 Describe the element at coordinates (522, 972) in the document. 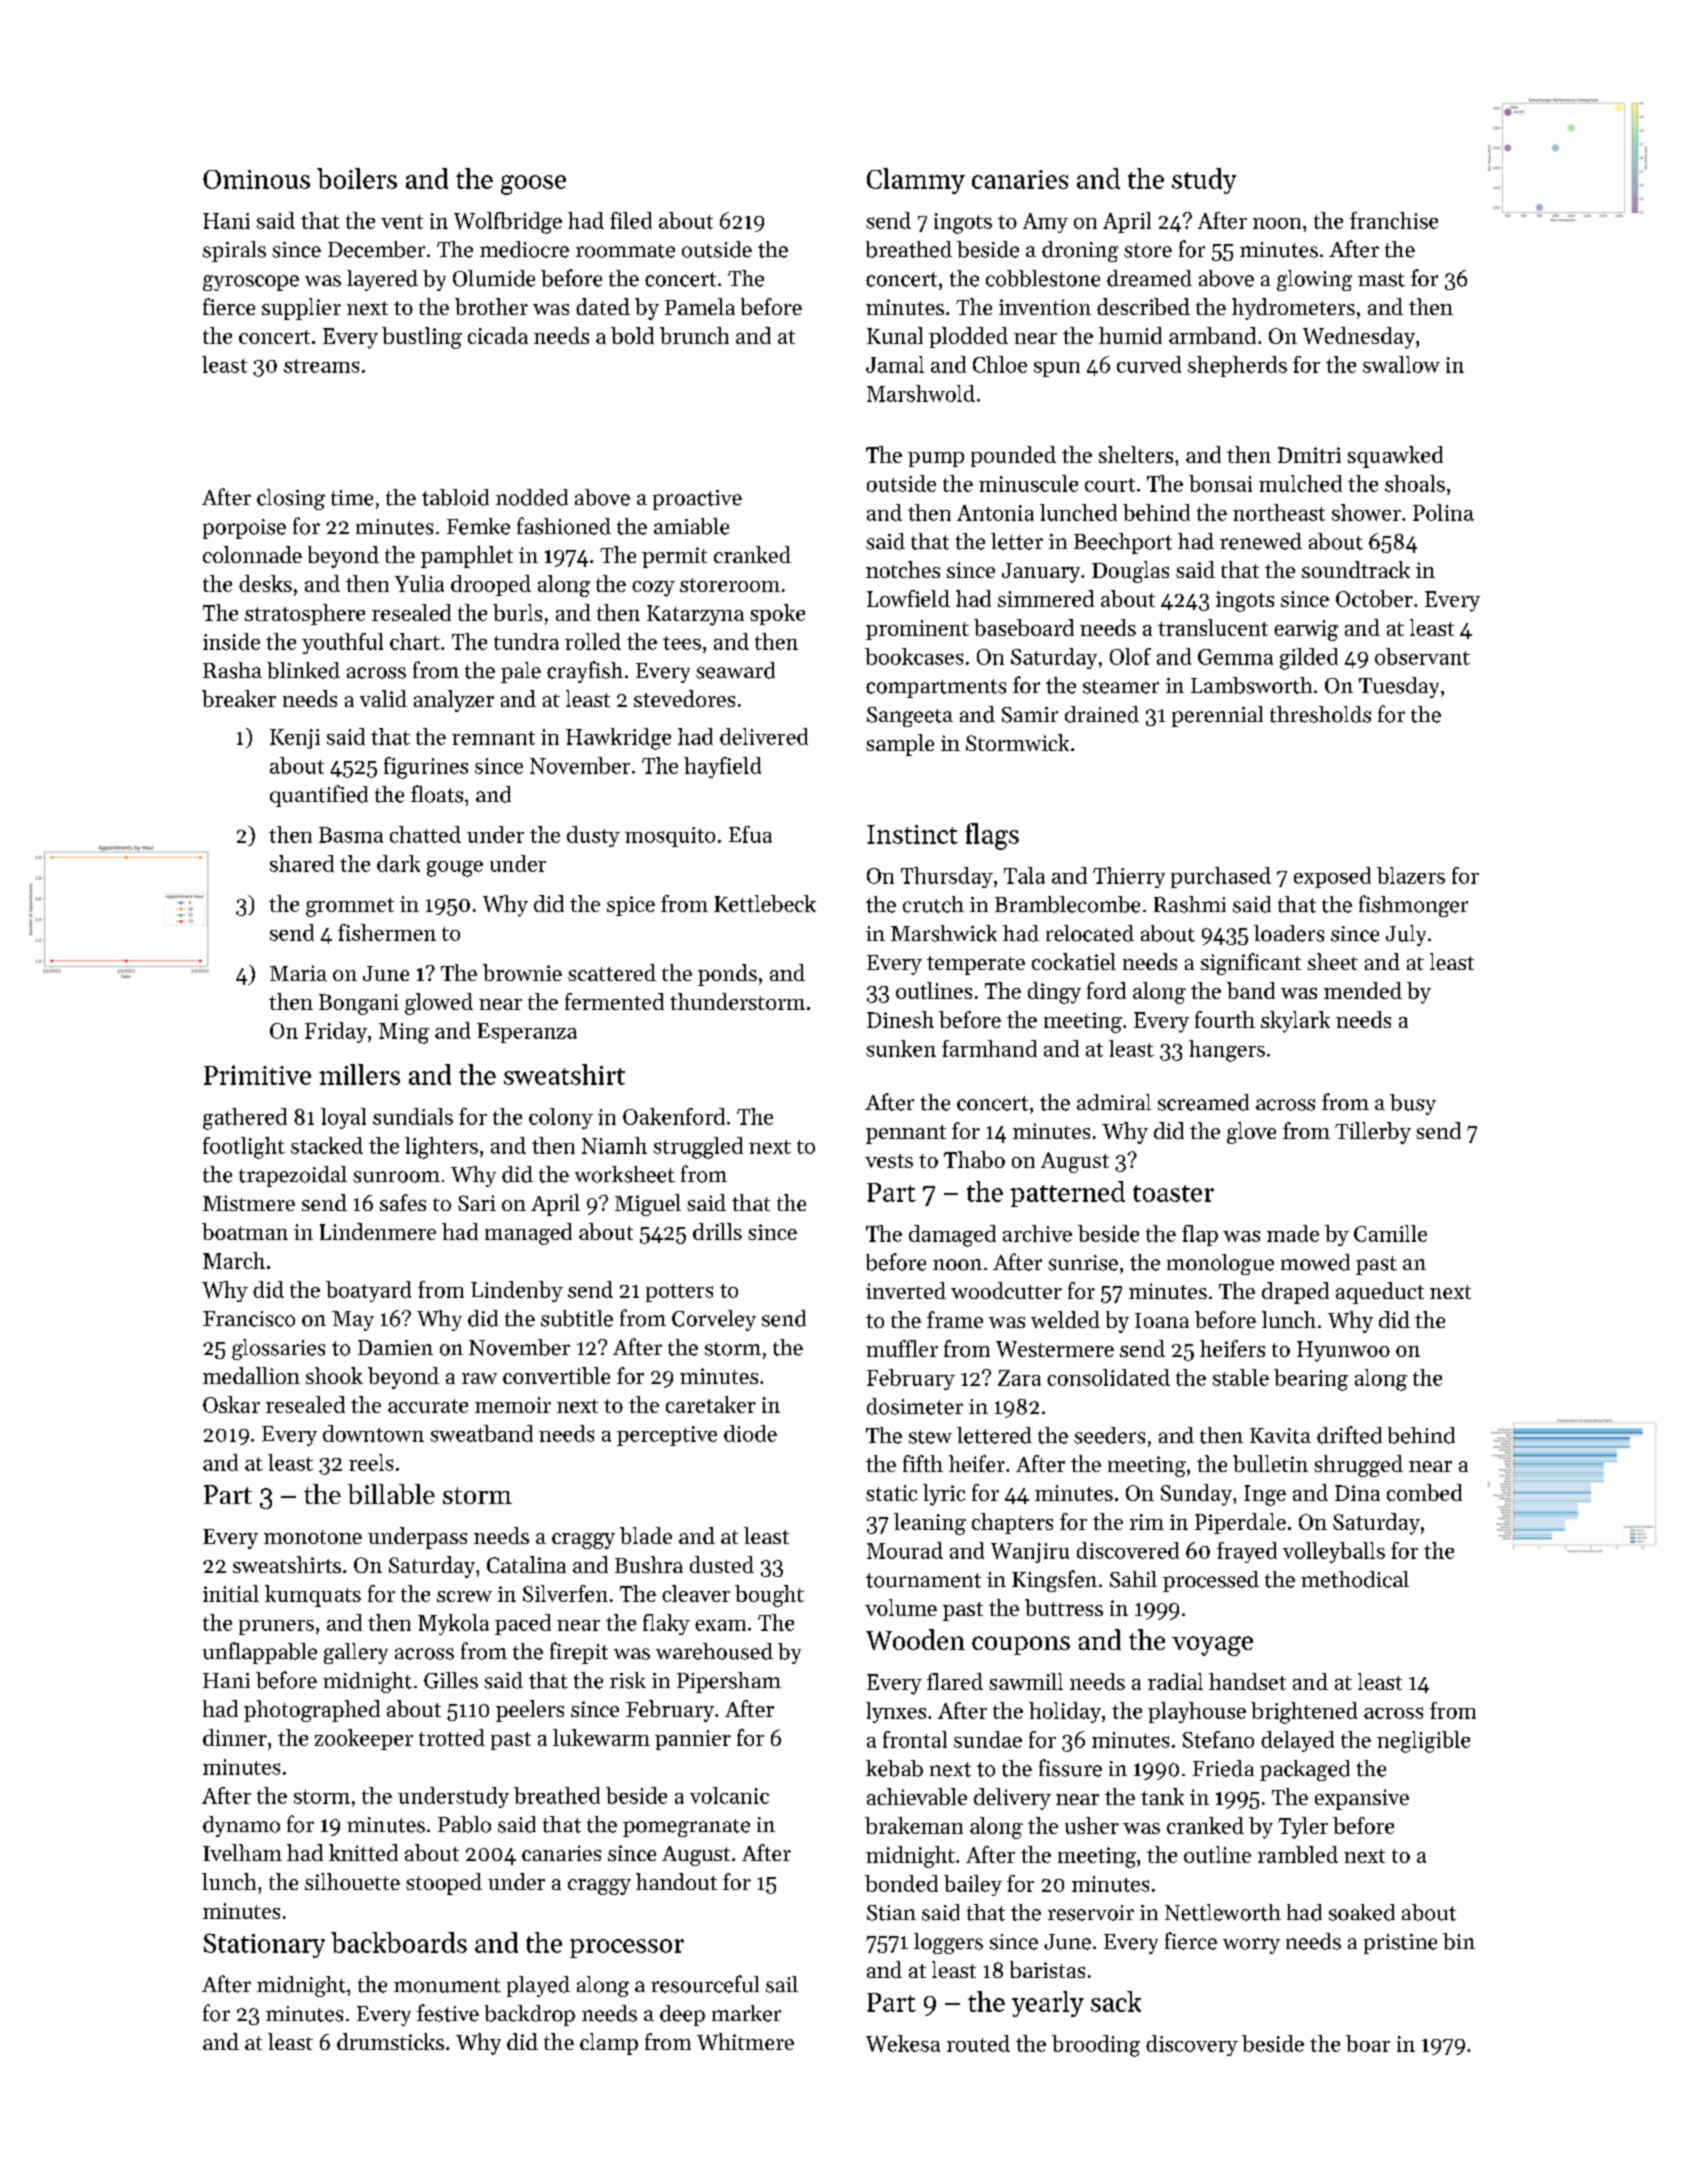

I see `brownie` at that location.
